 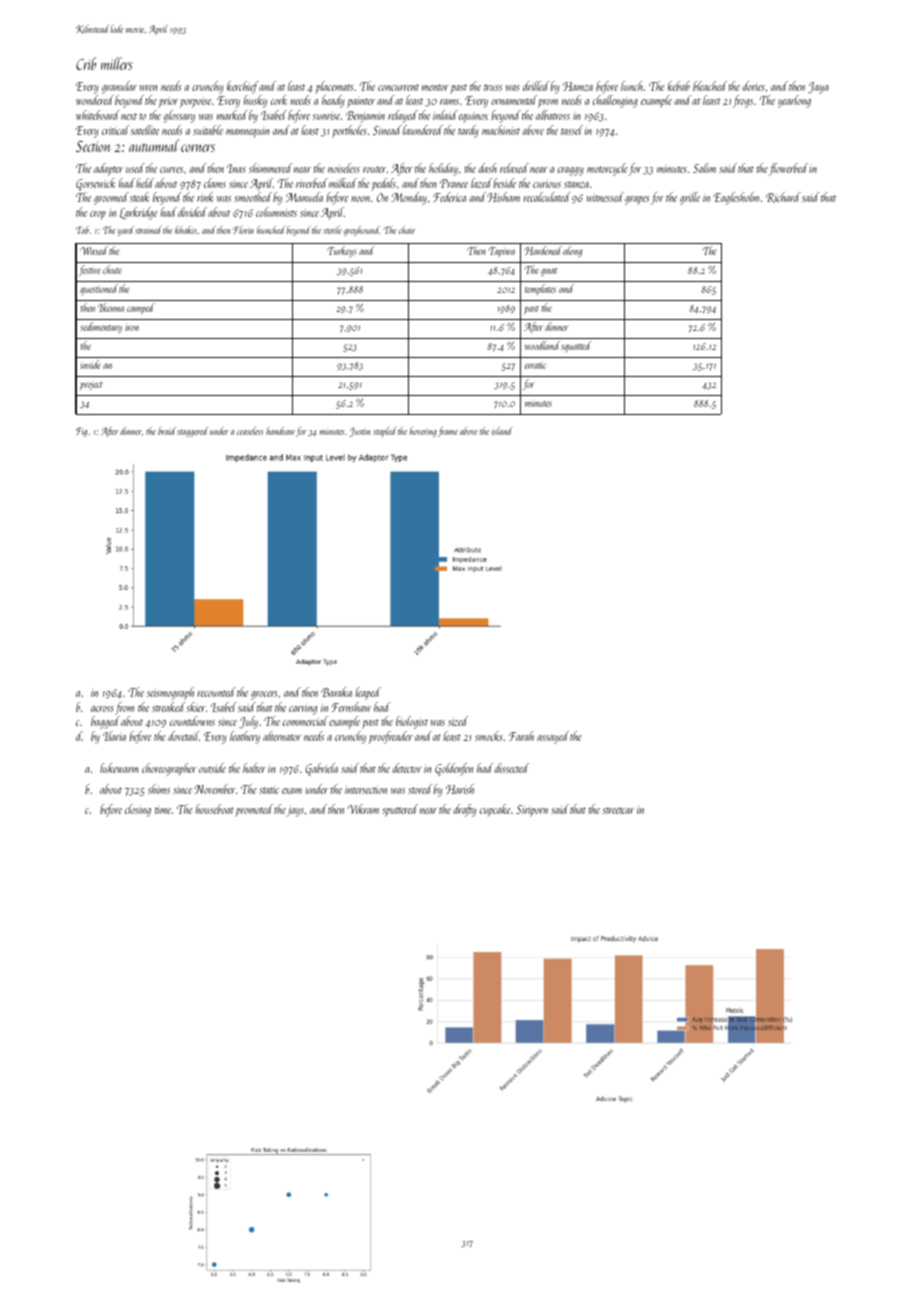 What do you see at coordinates (81, 432) in the image?
I see `Fig` at bounding box center [81, 432].
